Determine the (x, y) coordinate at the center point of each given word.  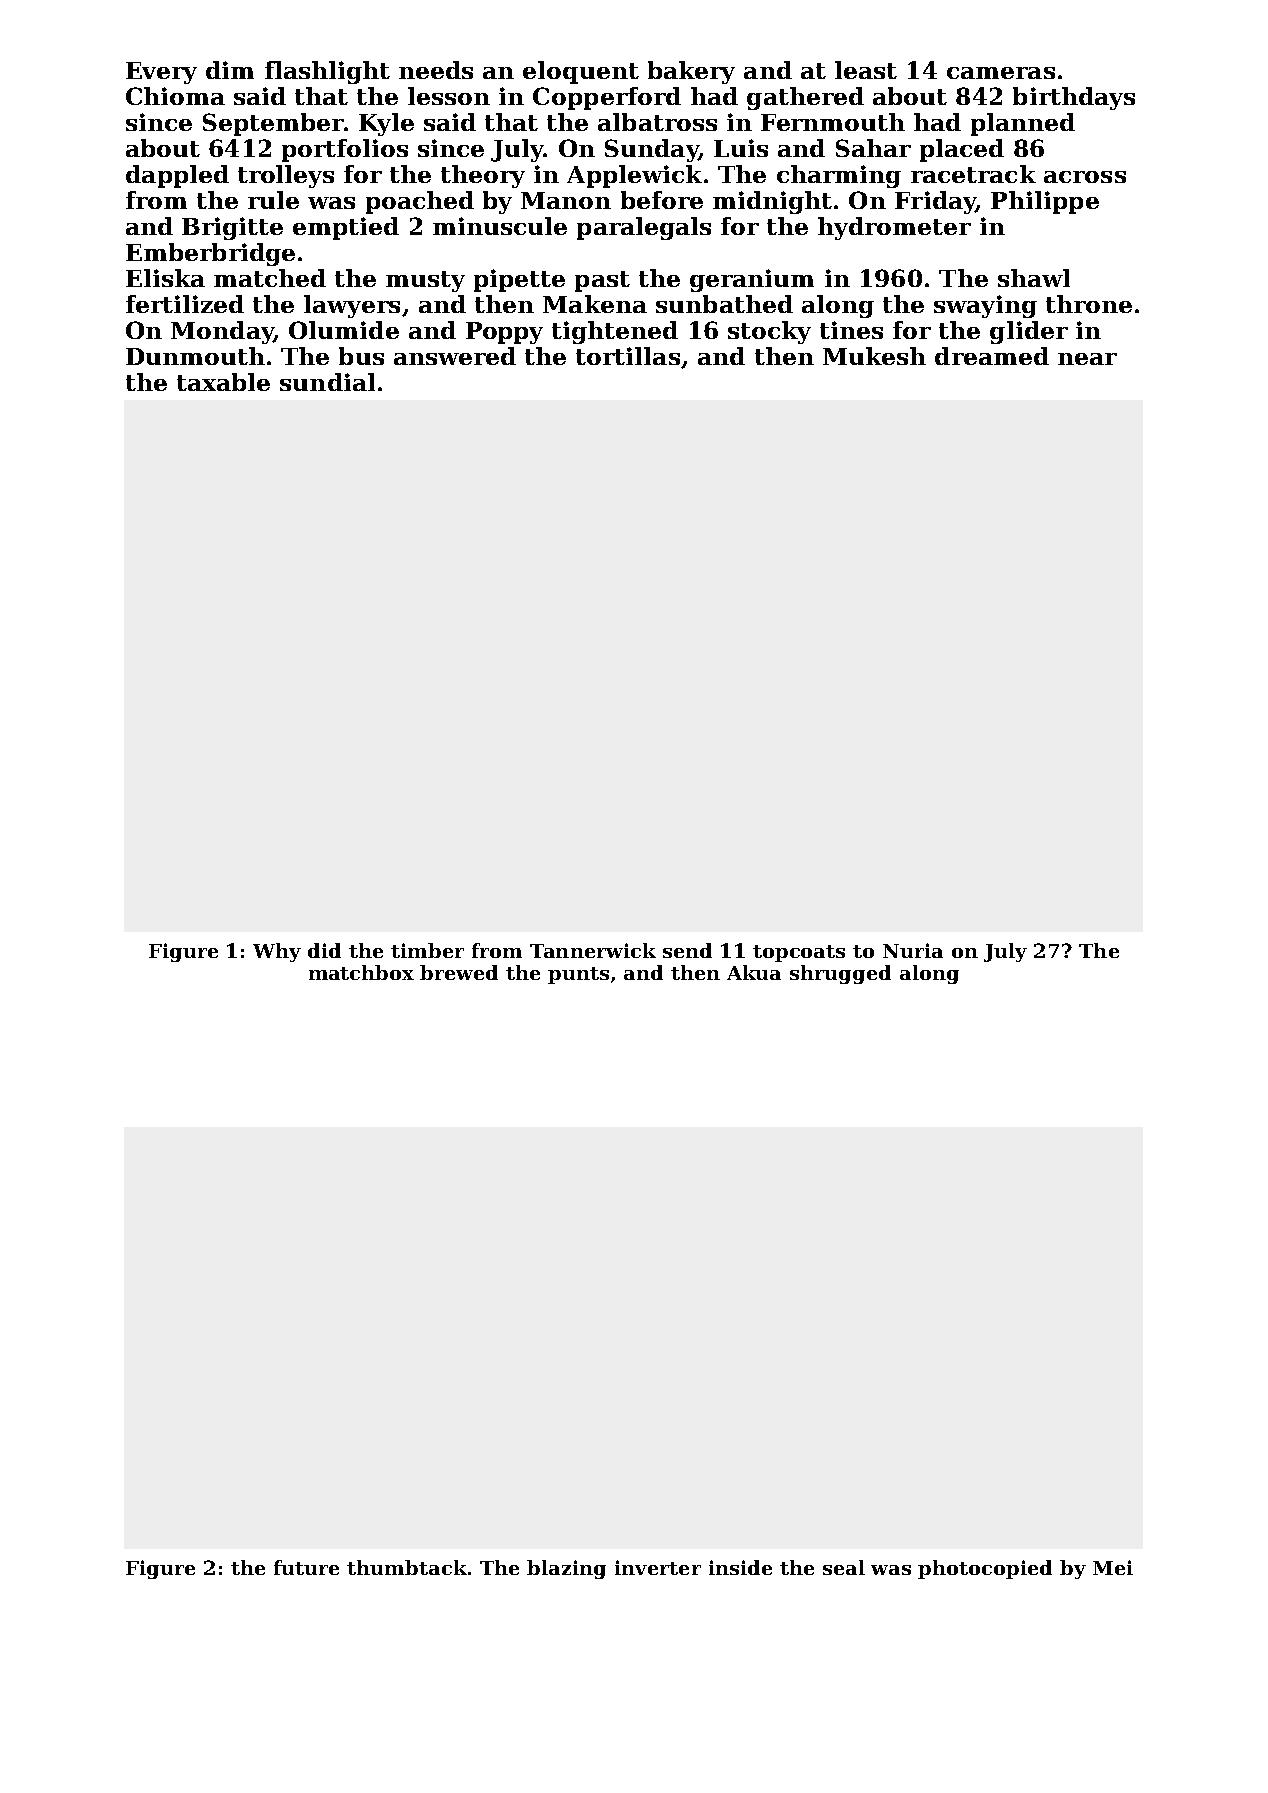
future (306, 1567)
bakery (691, 72)
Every (161, 73)
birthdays (1074, 98)
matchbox (361, 972)
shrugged (840, 974)
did (324, 950)
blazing (566, 1569)
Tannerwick (593, 950)
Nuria (913, 950)
